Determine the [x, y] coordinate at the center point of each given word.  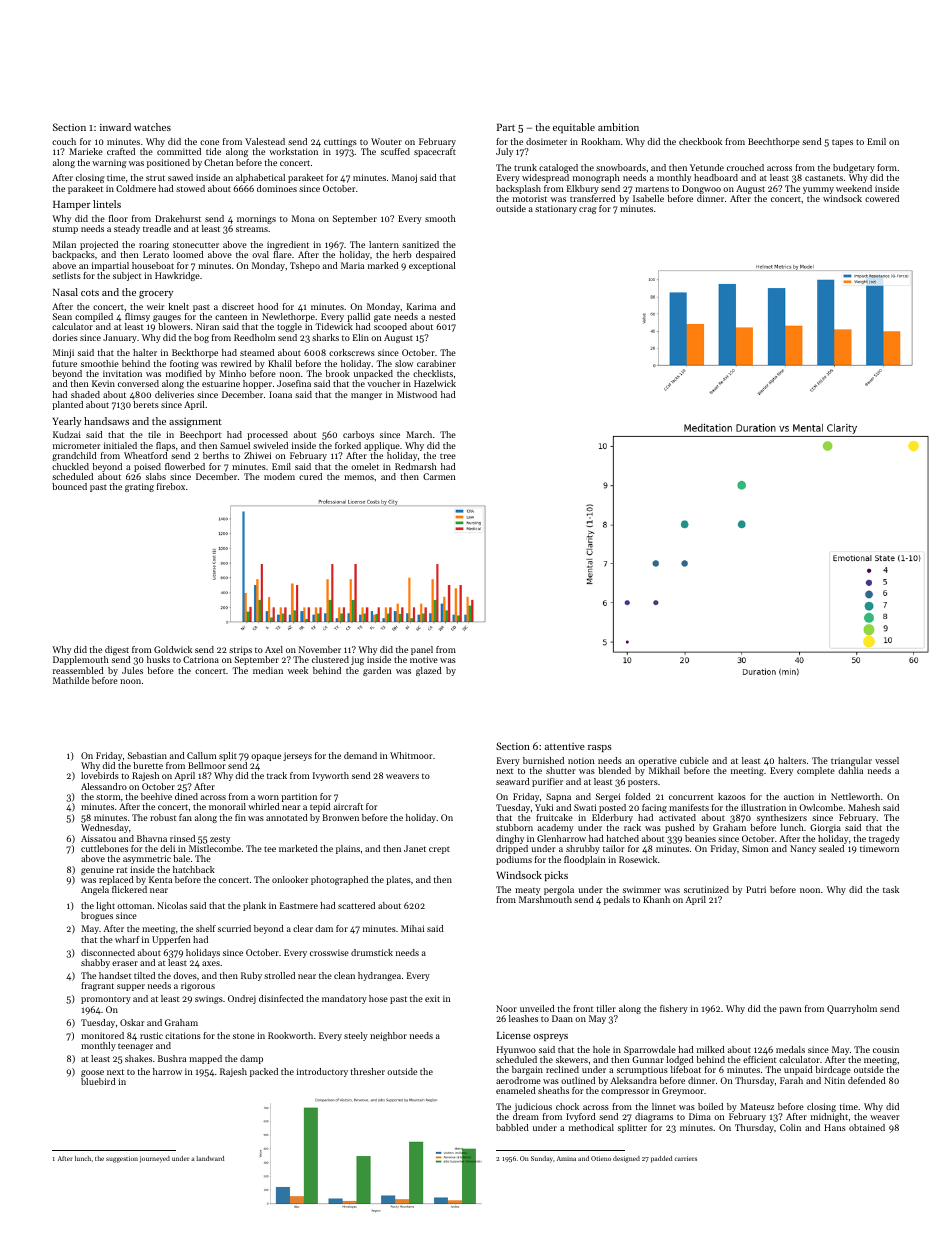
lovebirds [100, 775]
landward [210, 1158]
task [891, 889]
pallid [358, 317]
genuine [97, 870]
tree [448, 456]
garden [377, 671]
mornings [256, 219]
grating [139, 487]
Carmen [439, 476]
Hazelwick [435, 383]
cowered [882, 198]
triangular [851, 761]
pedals [617, 900]
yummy [818, 190]
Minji [63, 353]
